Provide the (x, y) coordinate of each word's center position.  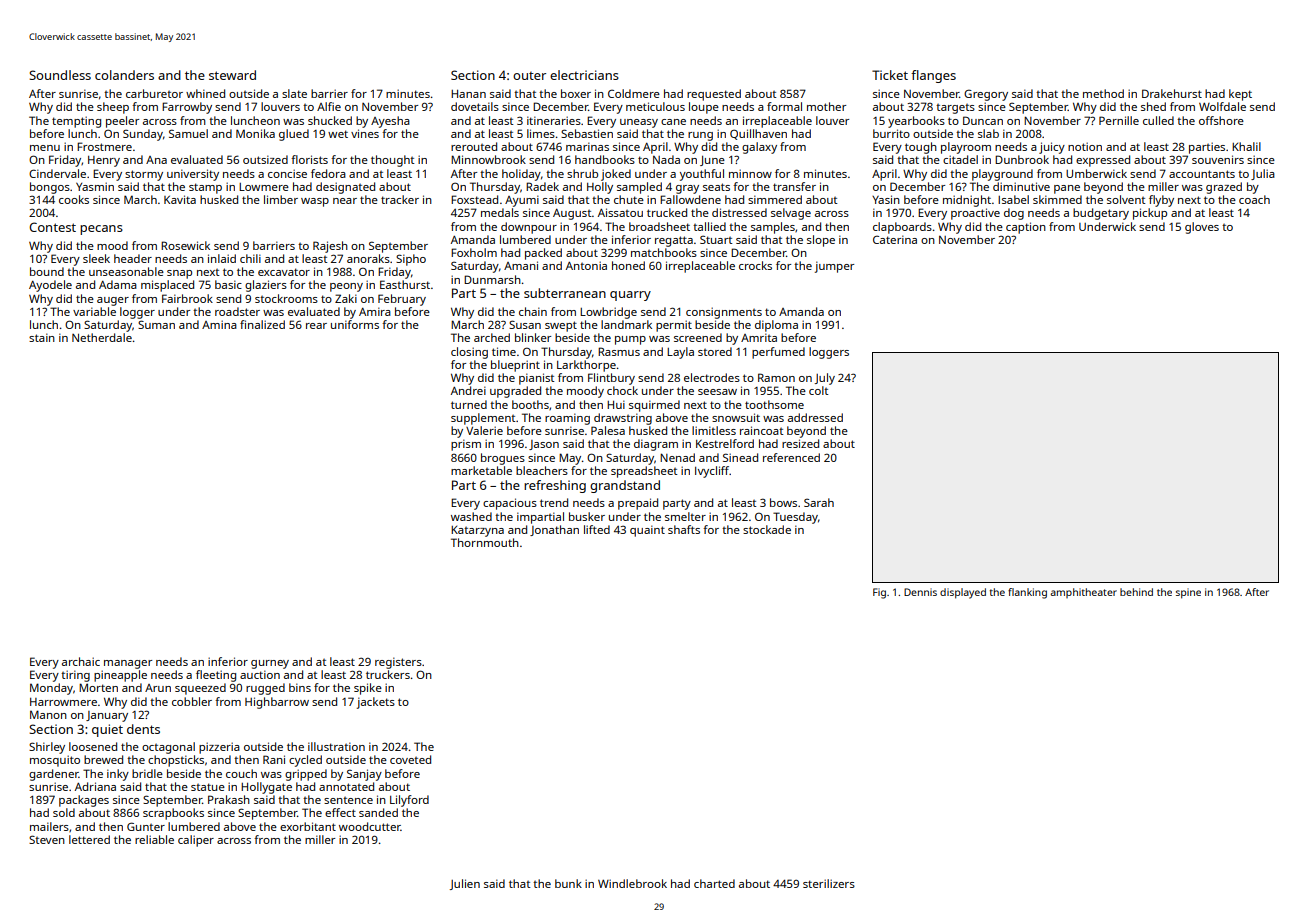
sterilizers (829, 883)
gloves (1202, 228)
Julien (465, 884)
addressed (815, 417)
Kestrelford (725, 443)
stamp (205, 188)
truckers (388, 674)
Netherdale (102, 337)
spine (1188, 593)
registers (398, 663)
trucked (667, 212)
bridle (147, 773)
